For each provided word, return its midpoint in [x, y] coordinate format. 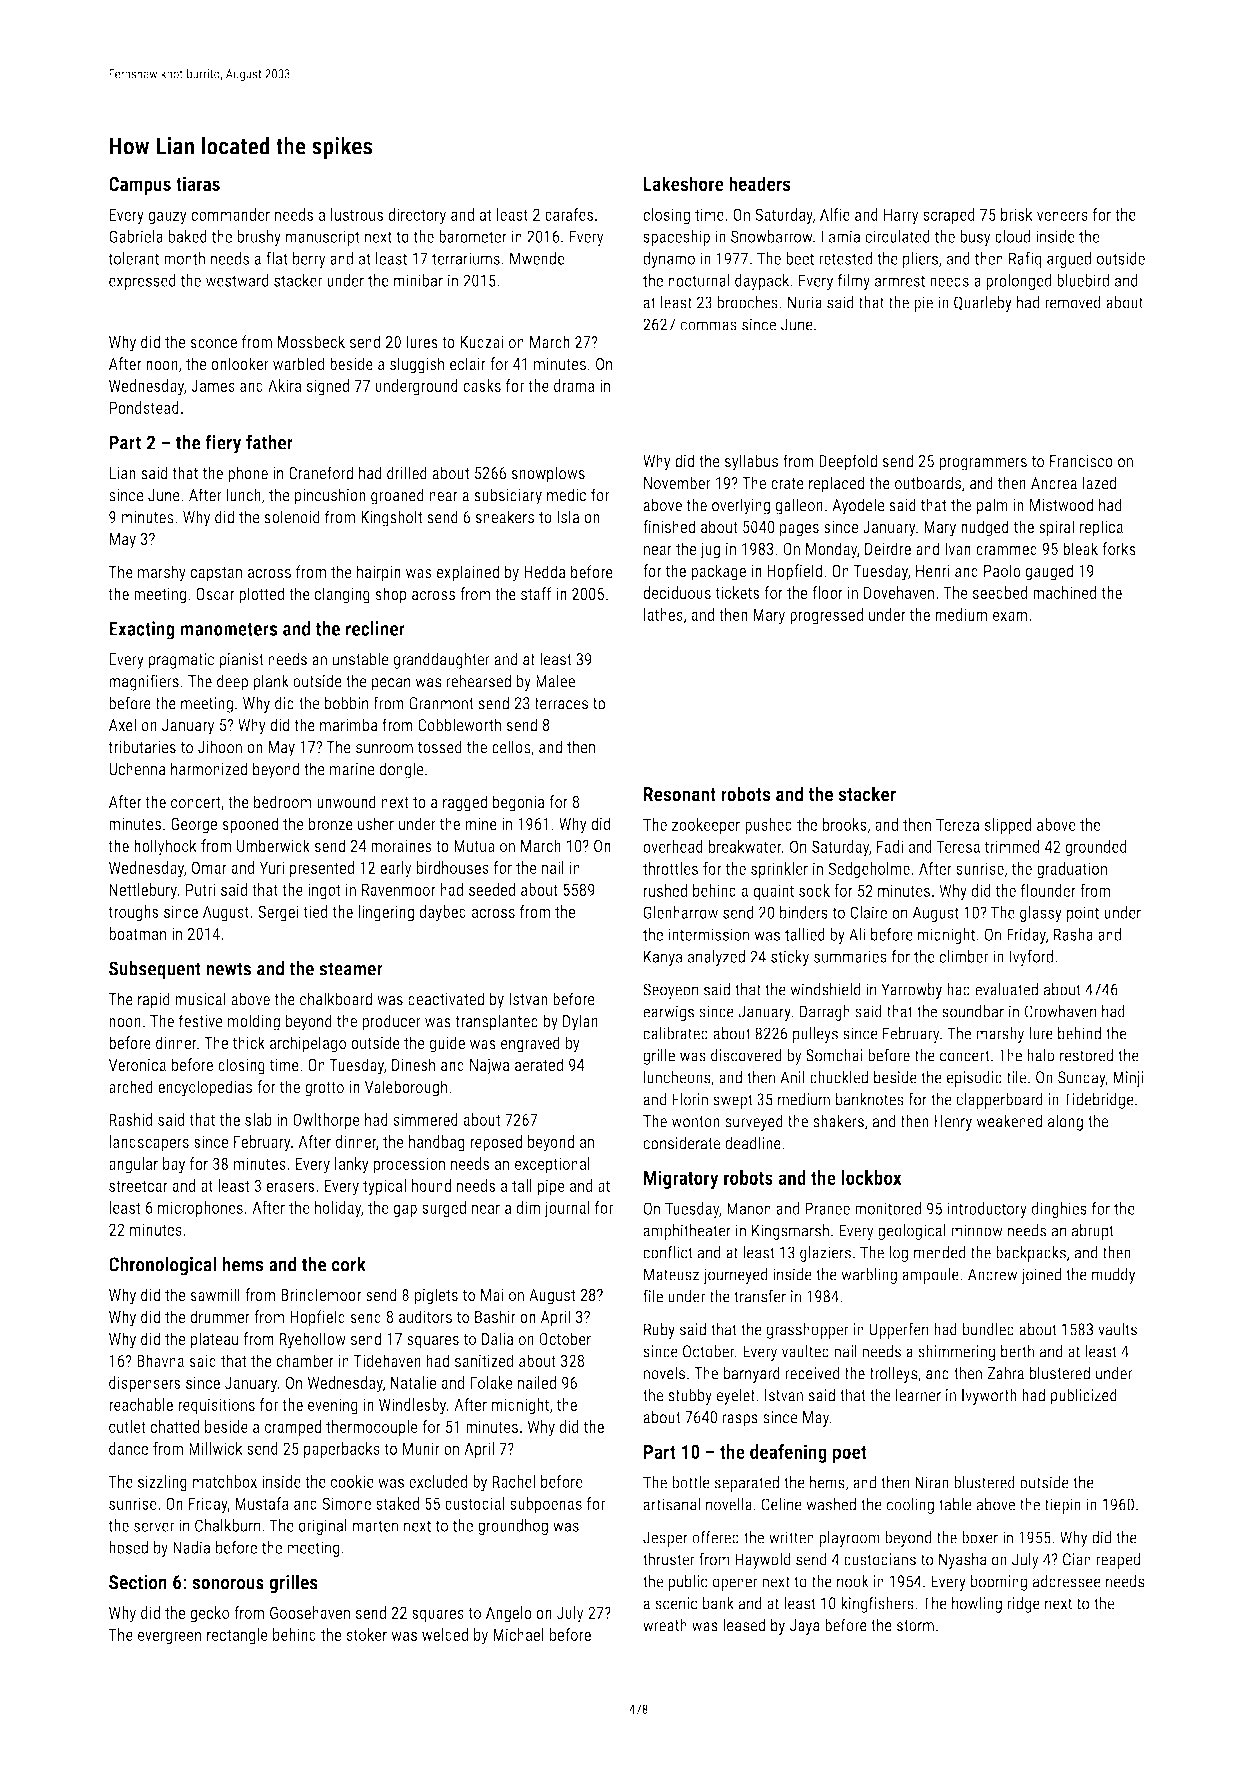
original [323, 1527]
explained [468, 573]
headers [760, 183]
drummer [220, 1316]
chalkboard [336, 999]
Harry [901, 216]
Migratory [681, 1179]
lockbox [871, 1177]
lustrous [357, 214]
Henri [933, 571]
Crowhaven [1060, 1011]
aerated [539, 1064]
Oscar [215, 594]
